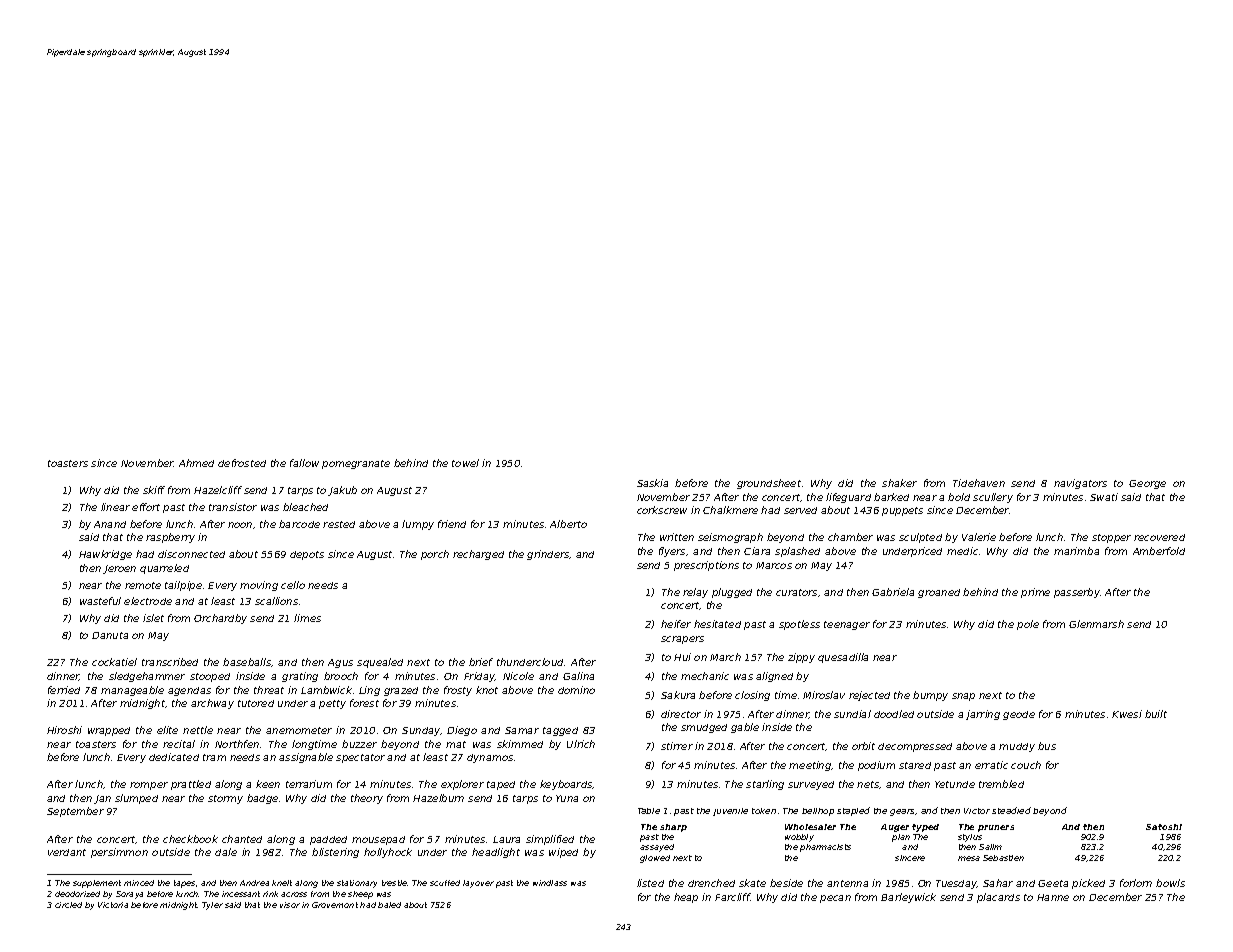 Image resolution: width=1233 pixels, height=952 pixels. What do you see at coordinates (548, 555) in the image?
I see `grinders` at bounding box center [548, 555].
